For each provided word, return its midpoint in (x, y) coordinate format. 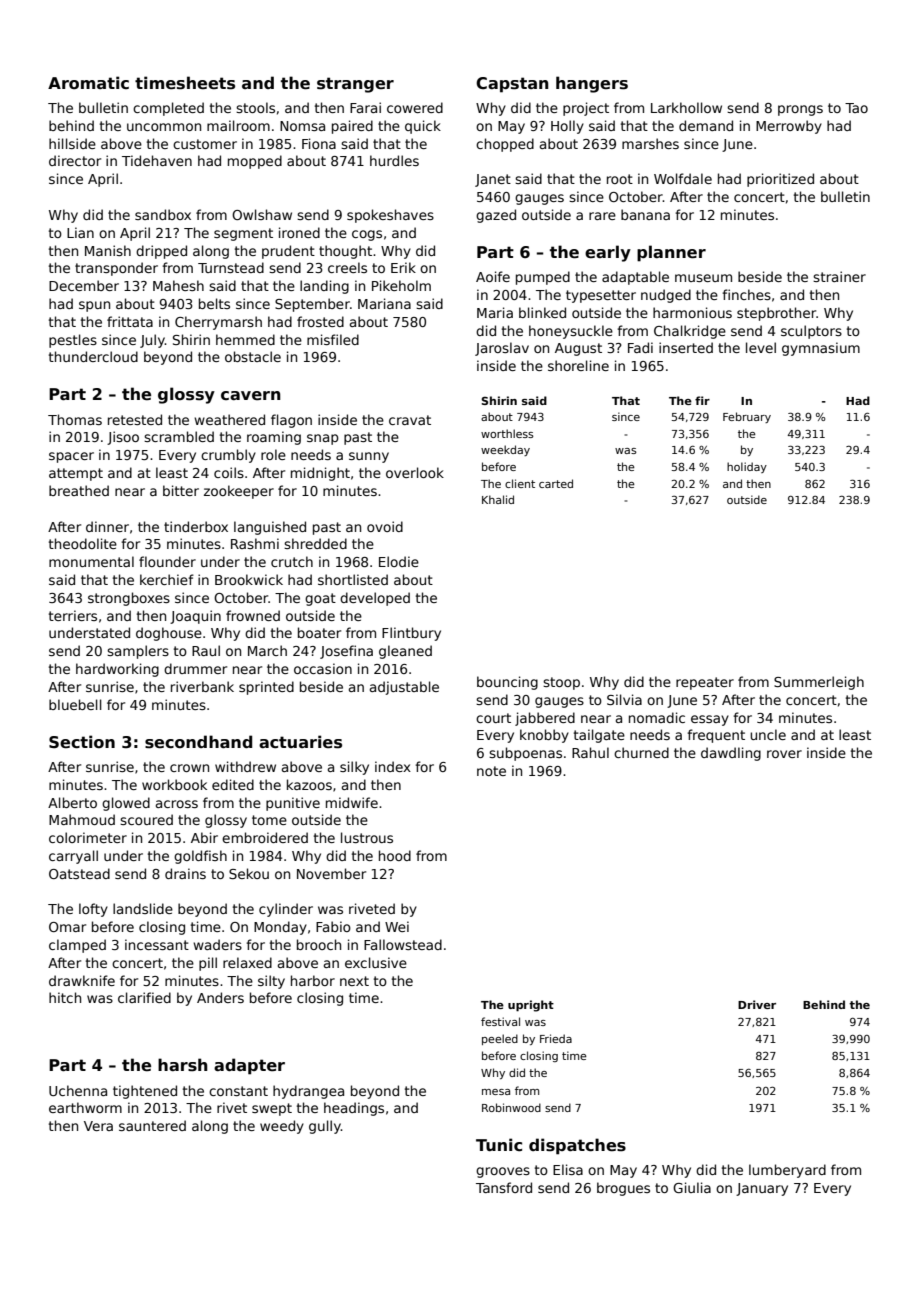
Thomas (75, 419)
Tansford (504, 1187)
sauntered (152, 1125)
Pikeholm (401, 285)
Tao (856, 108)
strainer (839, 276)
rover (784, 754)
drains (185, 873)
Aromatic (88, 83)
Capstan (512, 85)
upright (531, 1006)
